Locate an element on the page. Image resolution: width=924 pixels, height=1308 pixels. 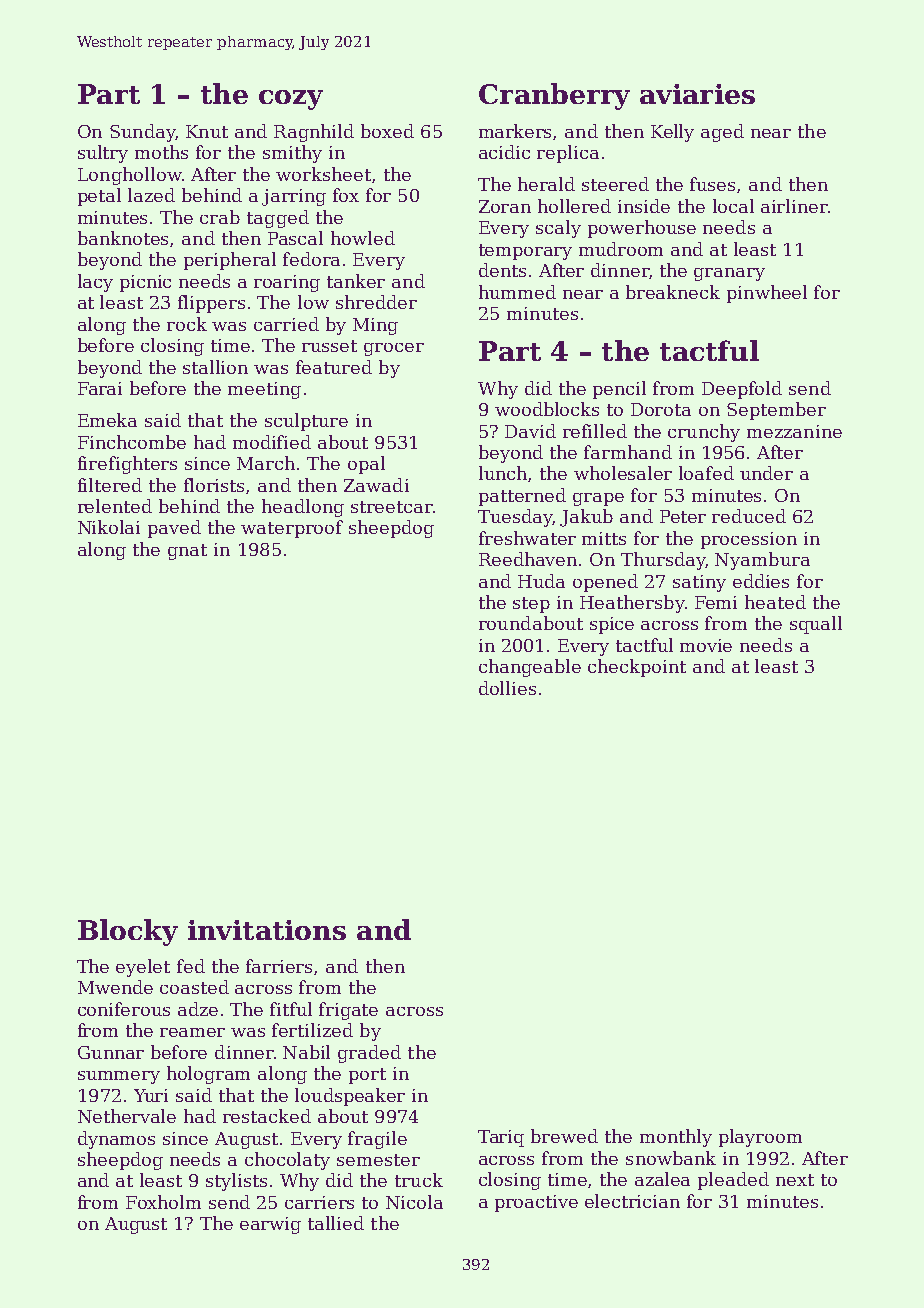
florists is located at coordinates (214, 485).
